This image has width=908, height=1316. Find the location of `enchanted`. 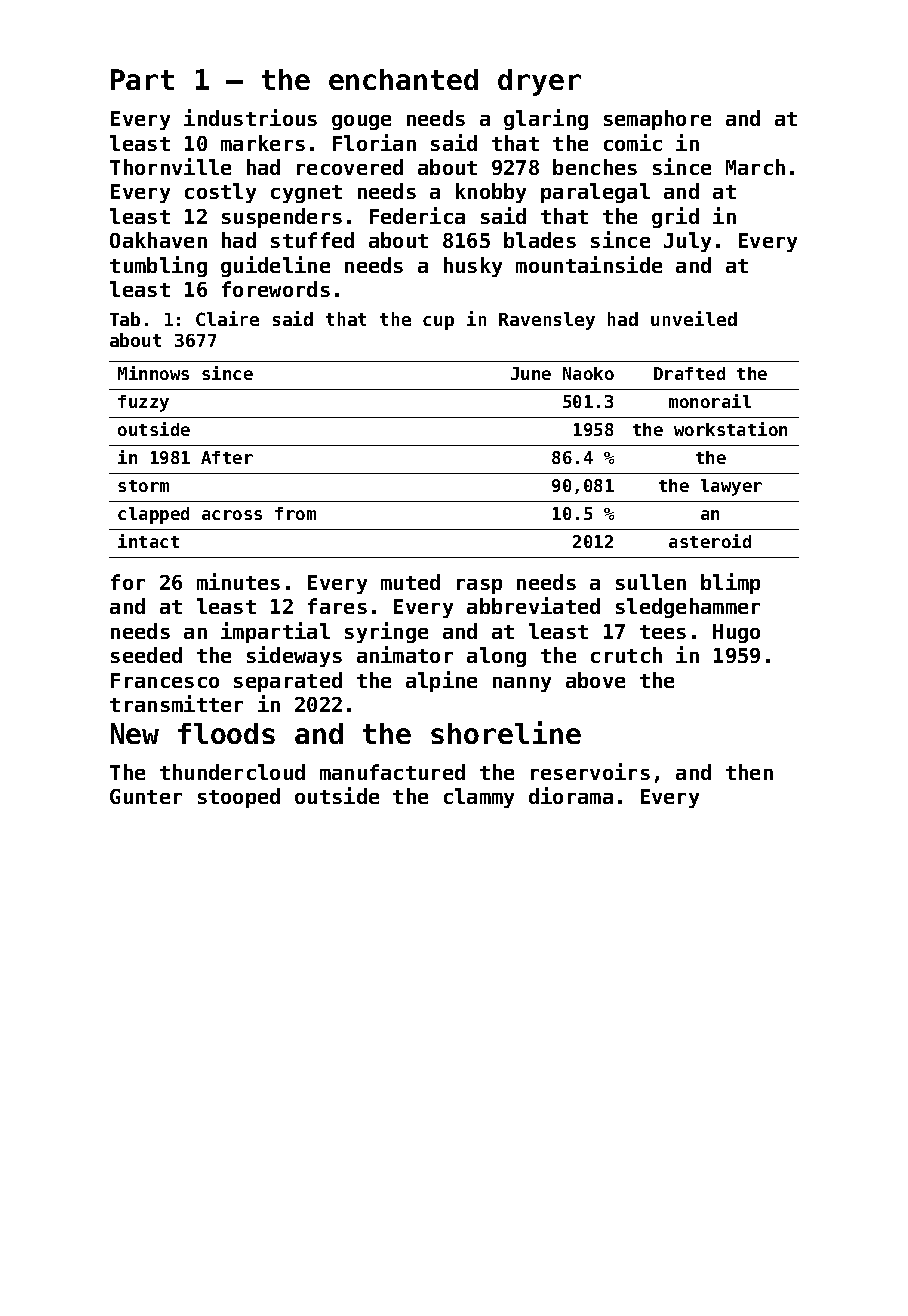

enchanted is located at coordinates (403, 79).
